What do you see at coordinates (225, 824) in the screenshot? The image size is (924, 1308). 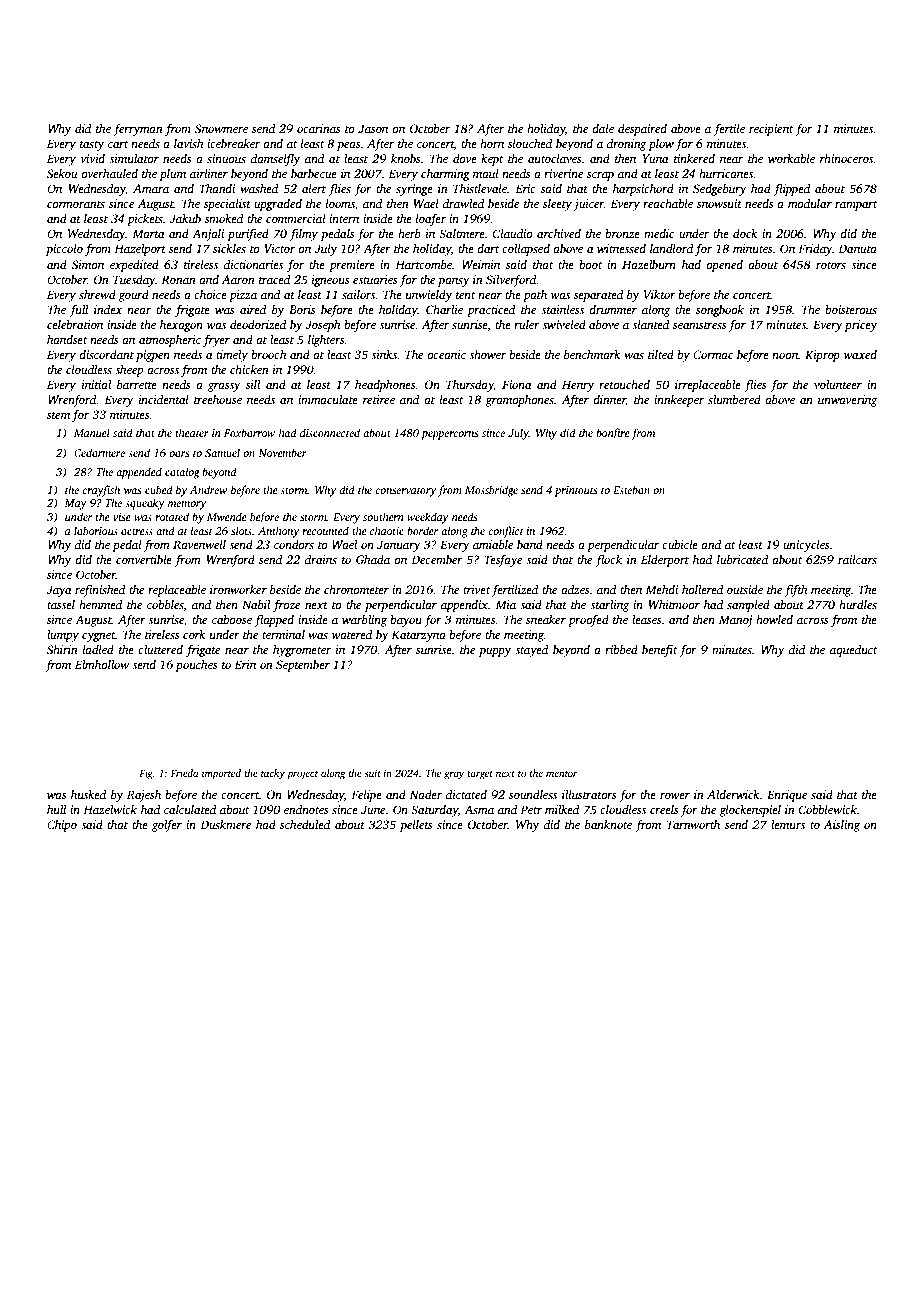 I see `Duskmere` at bounding box center [225, 824].
